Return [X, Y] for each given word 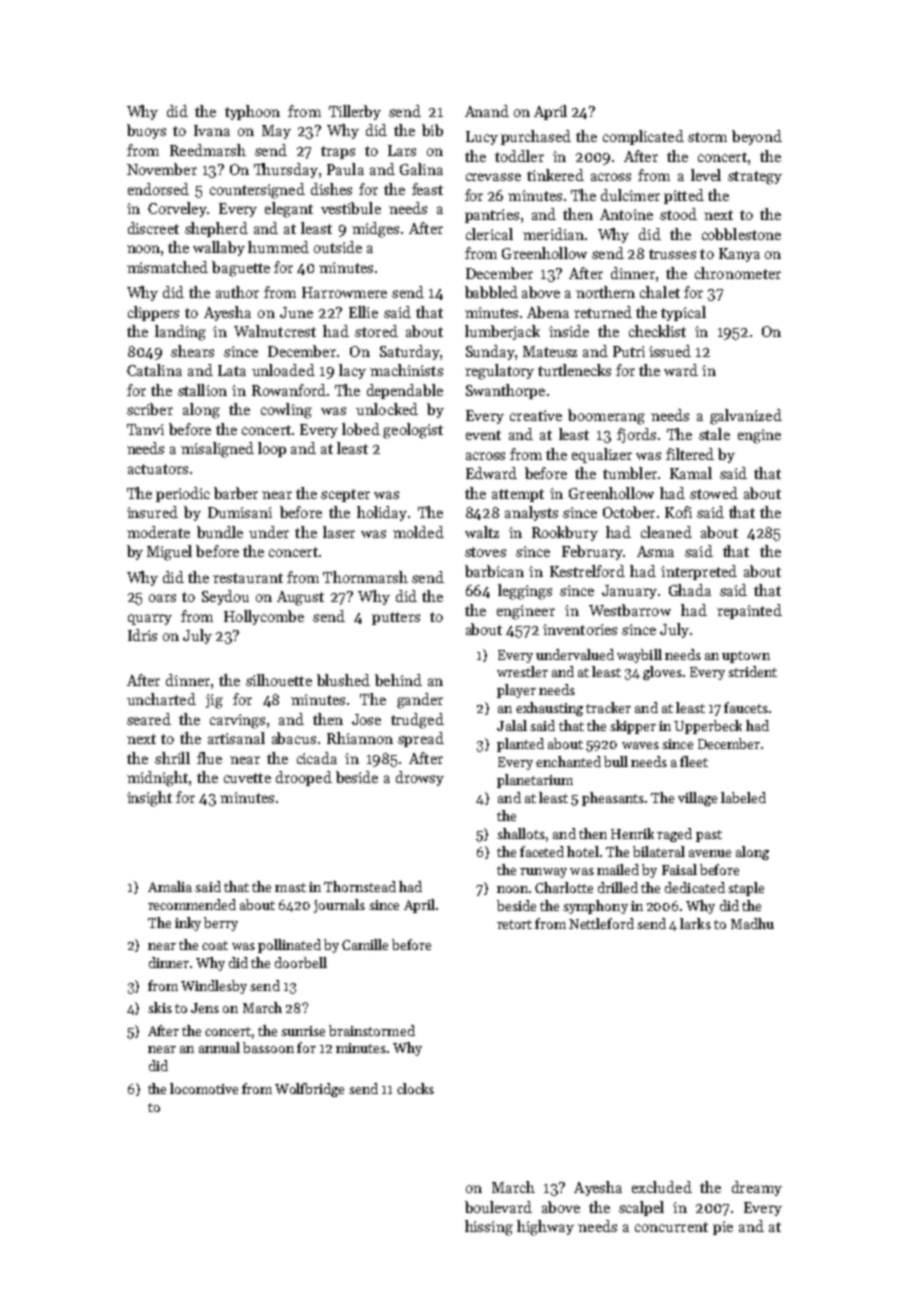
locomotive [204, 1088]
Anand [487, 111]
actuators [158, 469]
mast [290, 887]
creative [536, 415]
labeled [743, 797]
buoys [146, 131]
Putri [629, 351]
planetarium [535, 781]
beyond [757, 137]
